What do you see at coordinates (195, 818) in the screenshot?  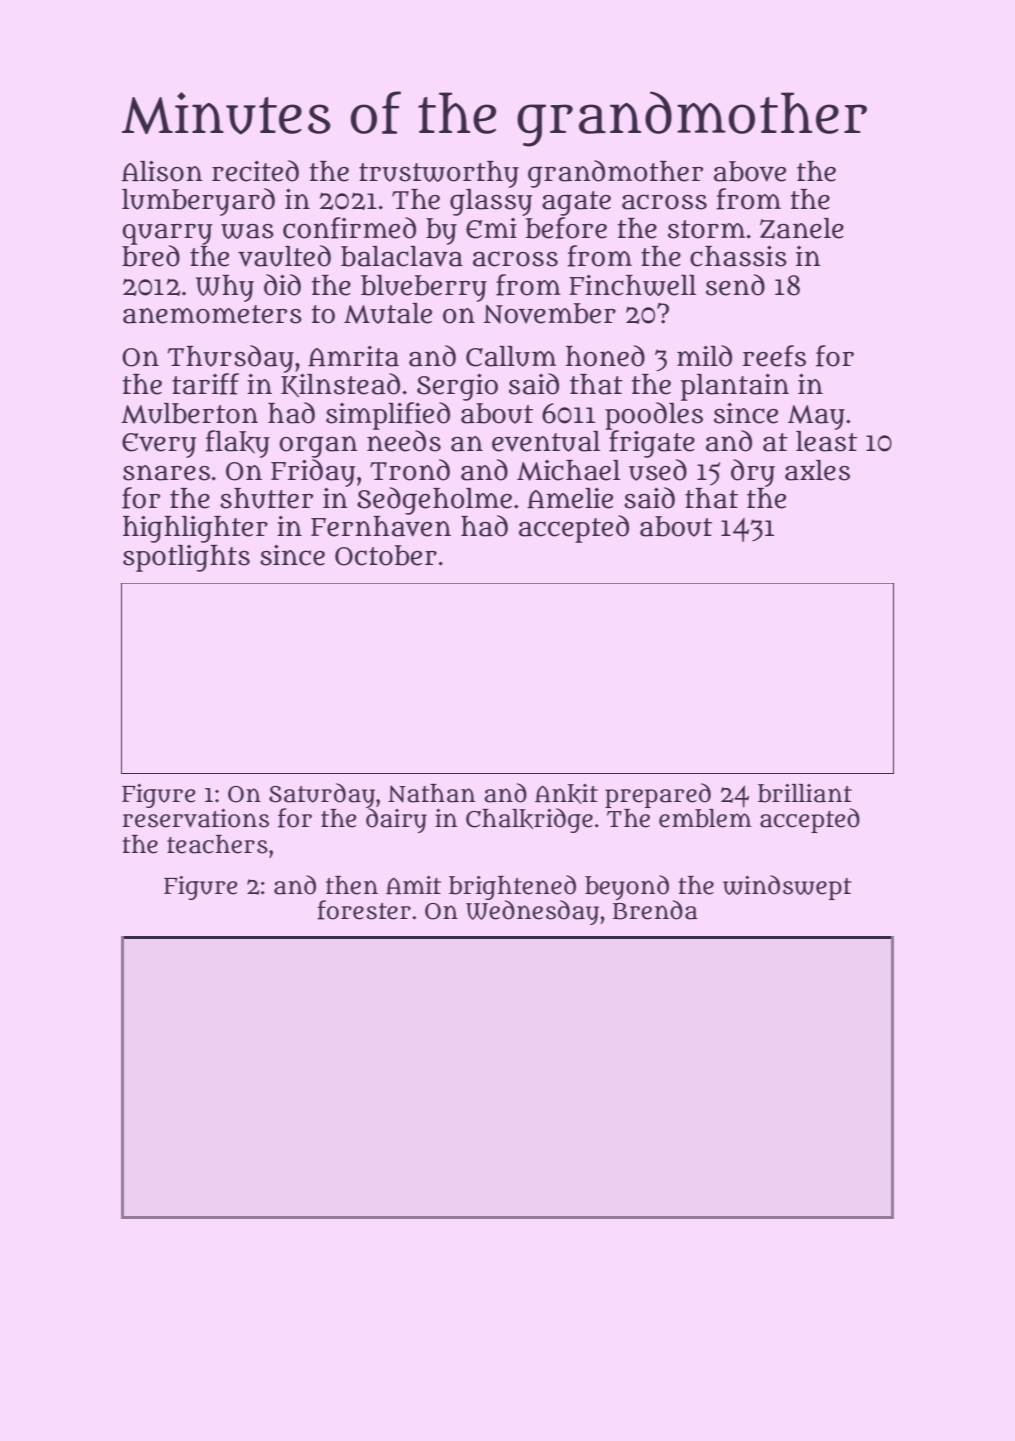 I see `reservations` at bounding box center [195, 818].
